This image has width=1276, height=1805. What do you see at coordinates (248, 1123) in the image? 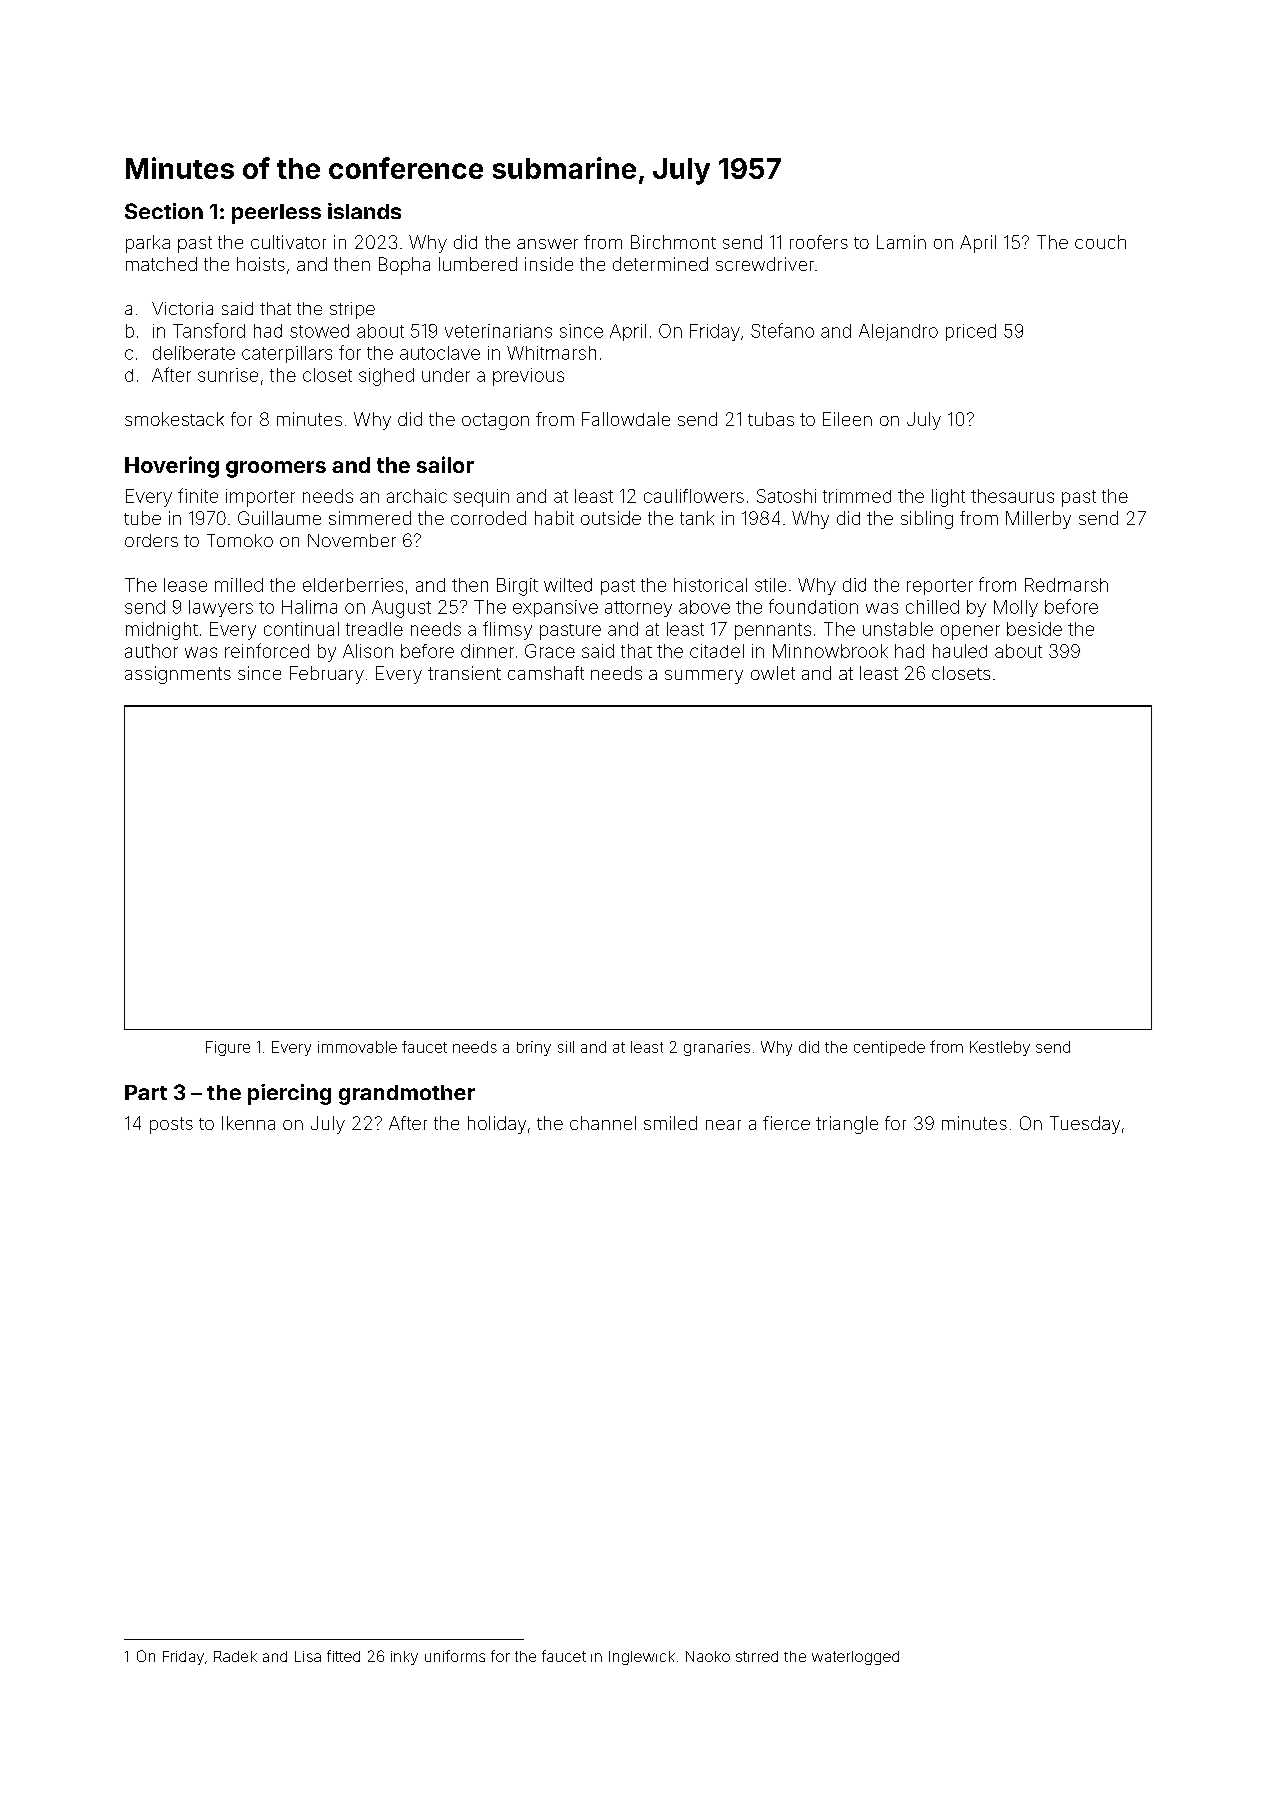
I see `Ikenna` at bounding box center [248, 1123].
